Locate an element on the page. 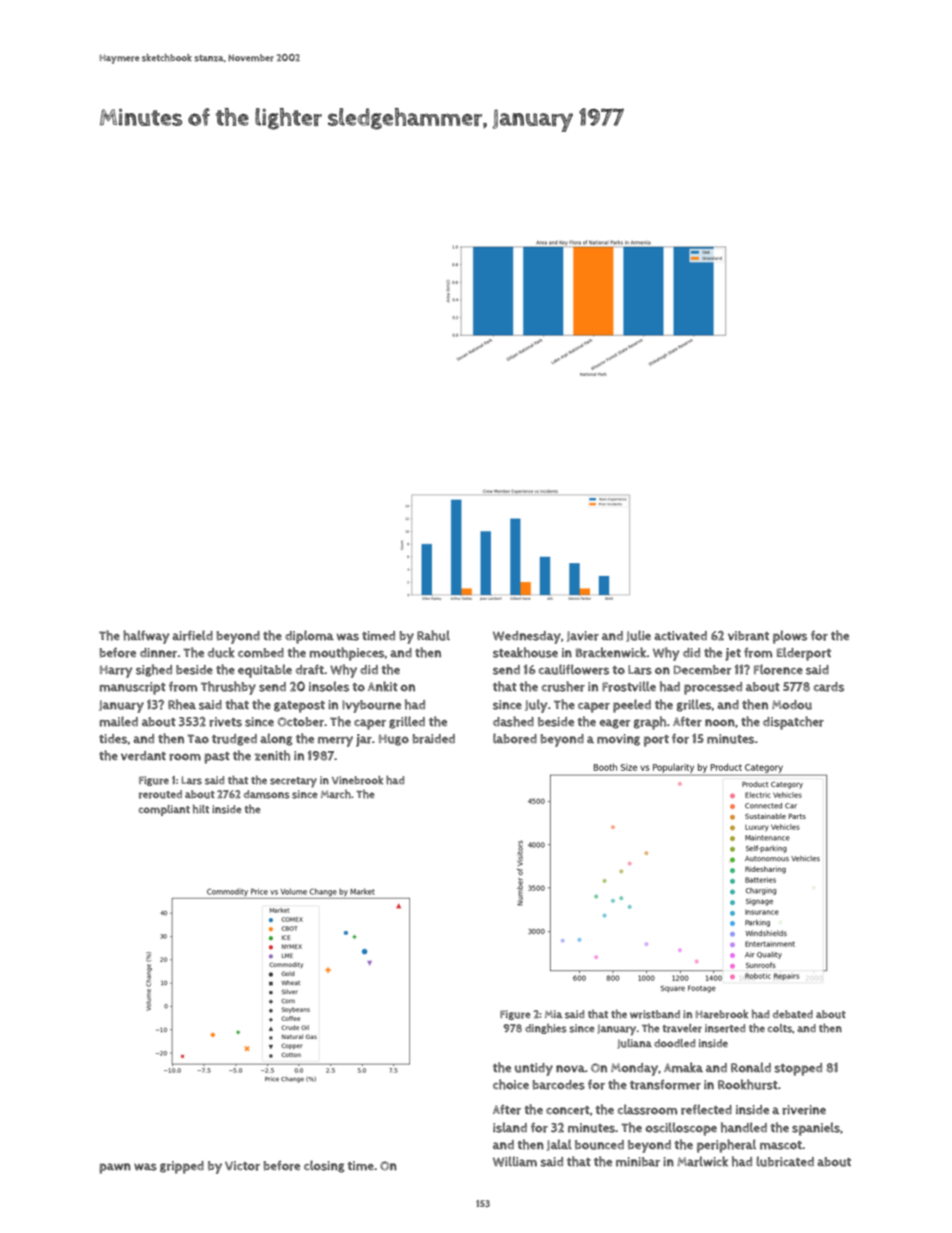  Rhea is located at coordinates (182, 704).
